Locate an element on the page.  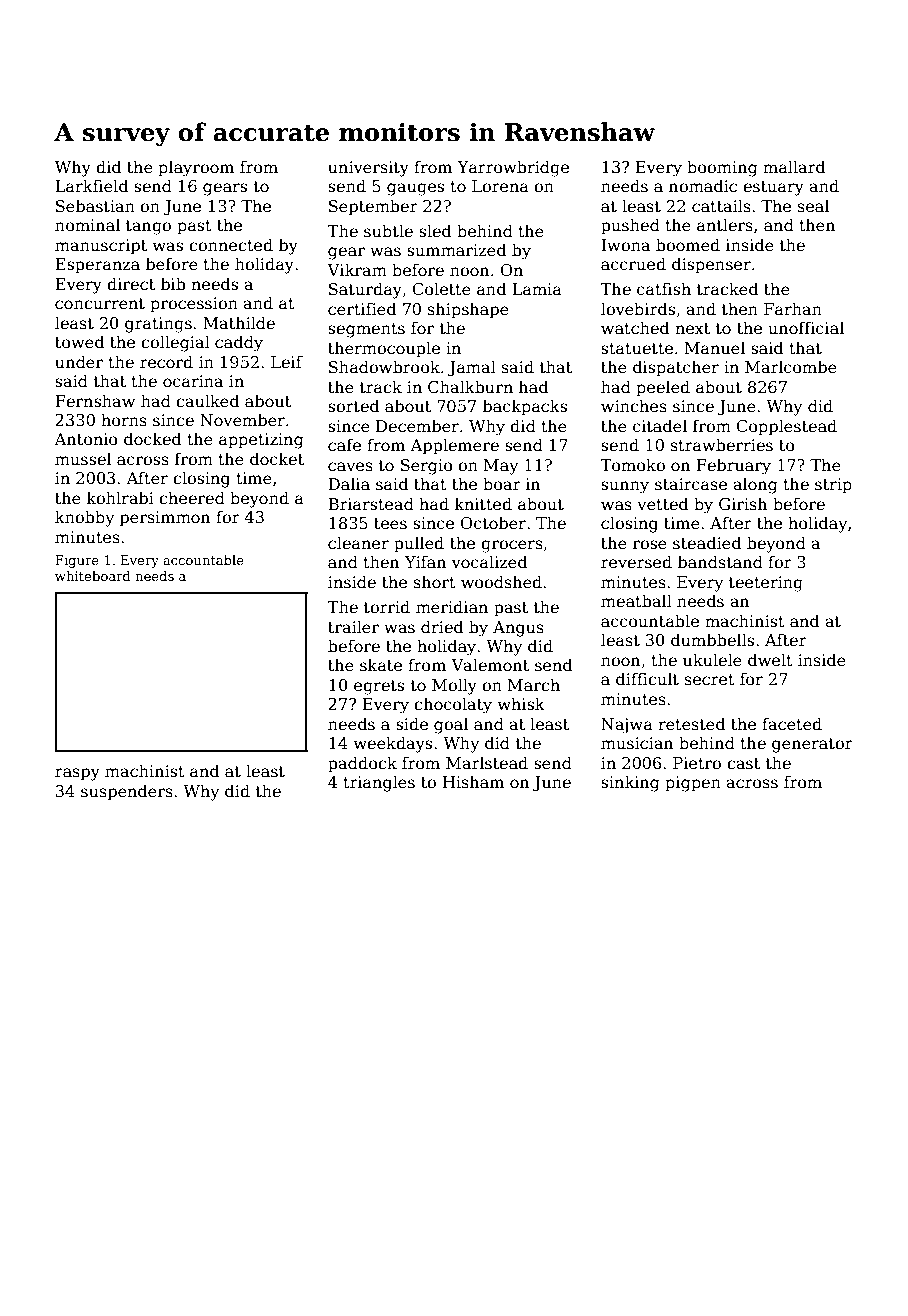
docket is located at coordinates (277, 459).
